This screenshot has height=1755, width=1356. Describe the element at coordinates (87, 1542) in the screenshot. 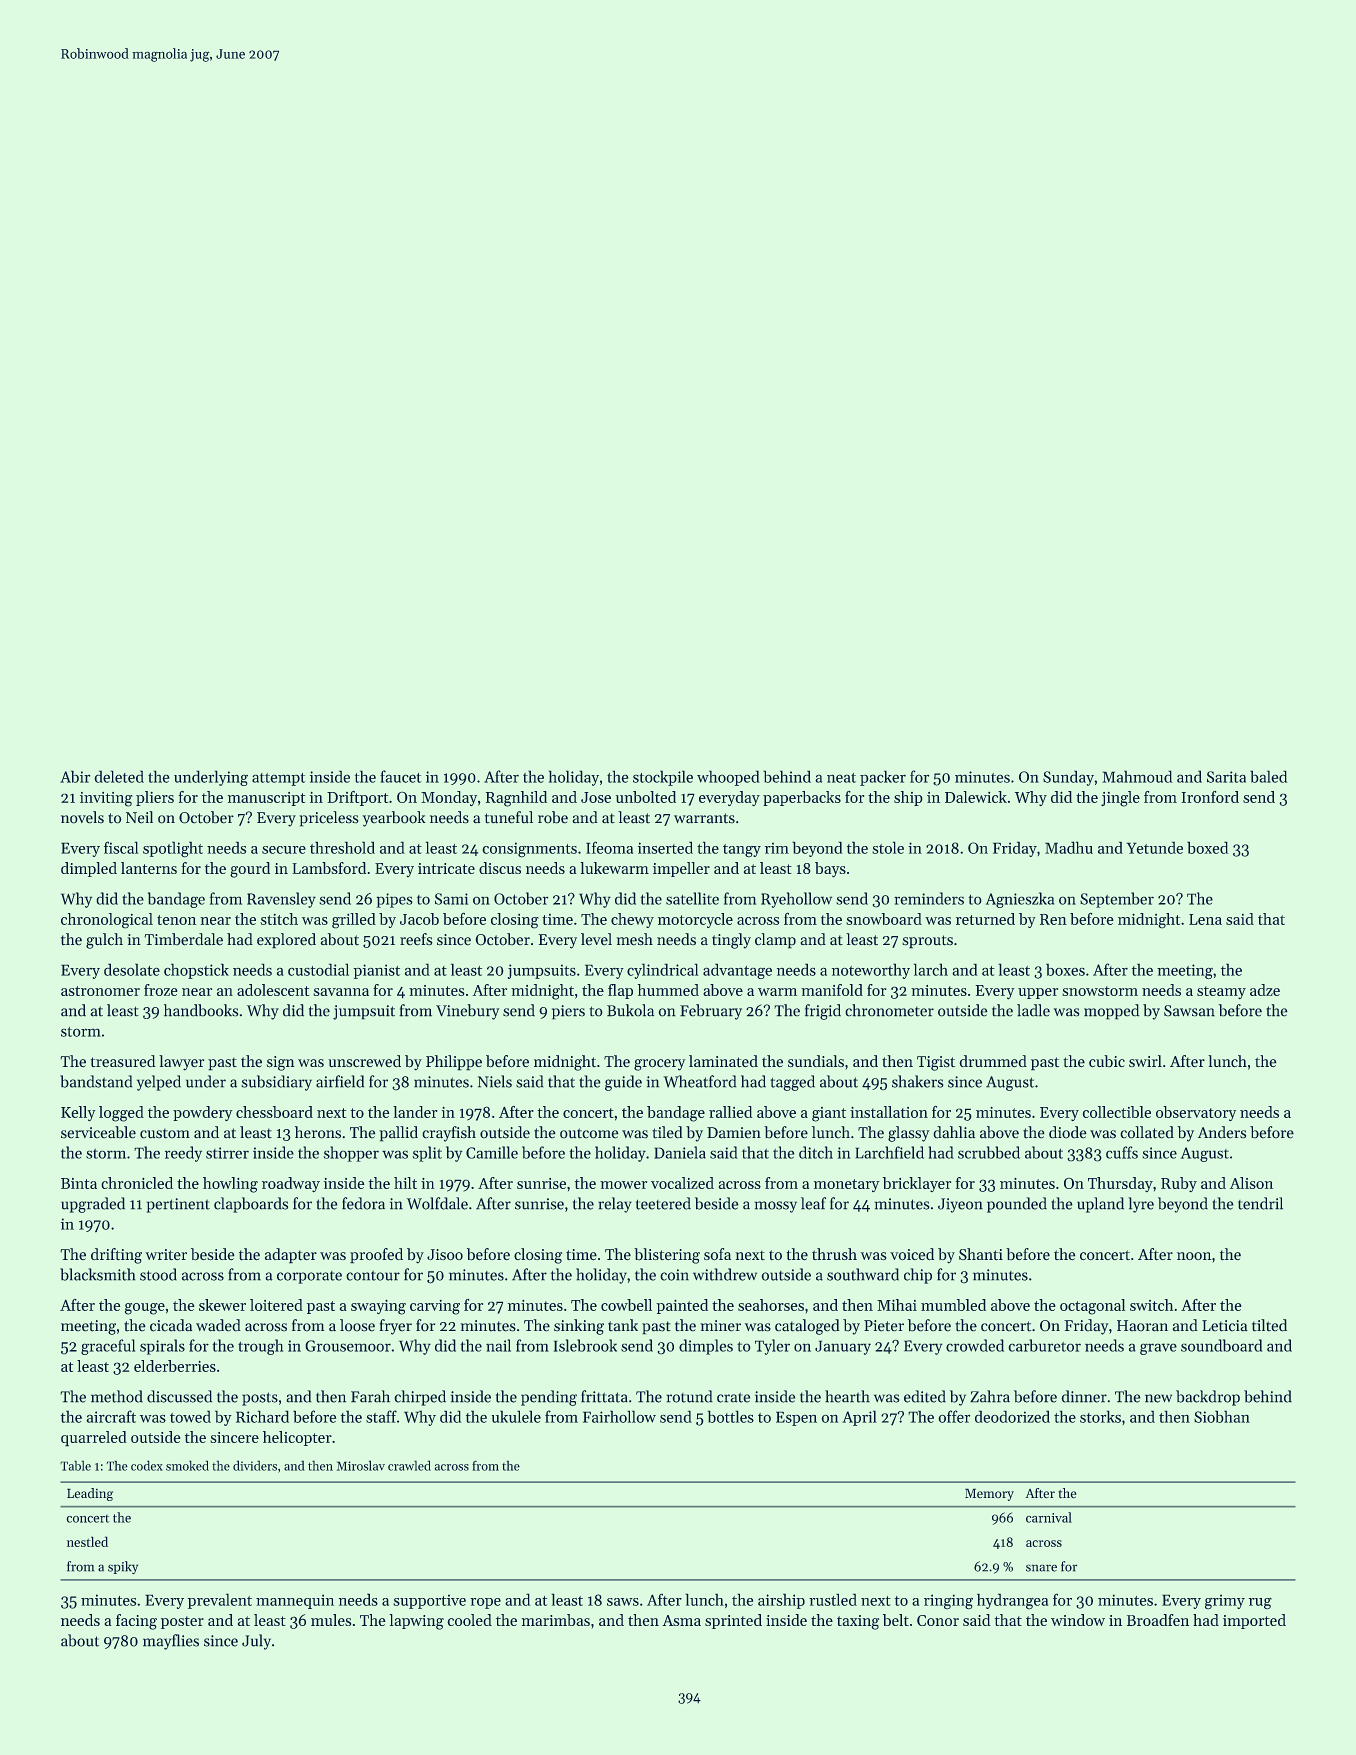

I see `nestled` at that location.
